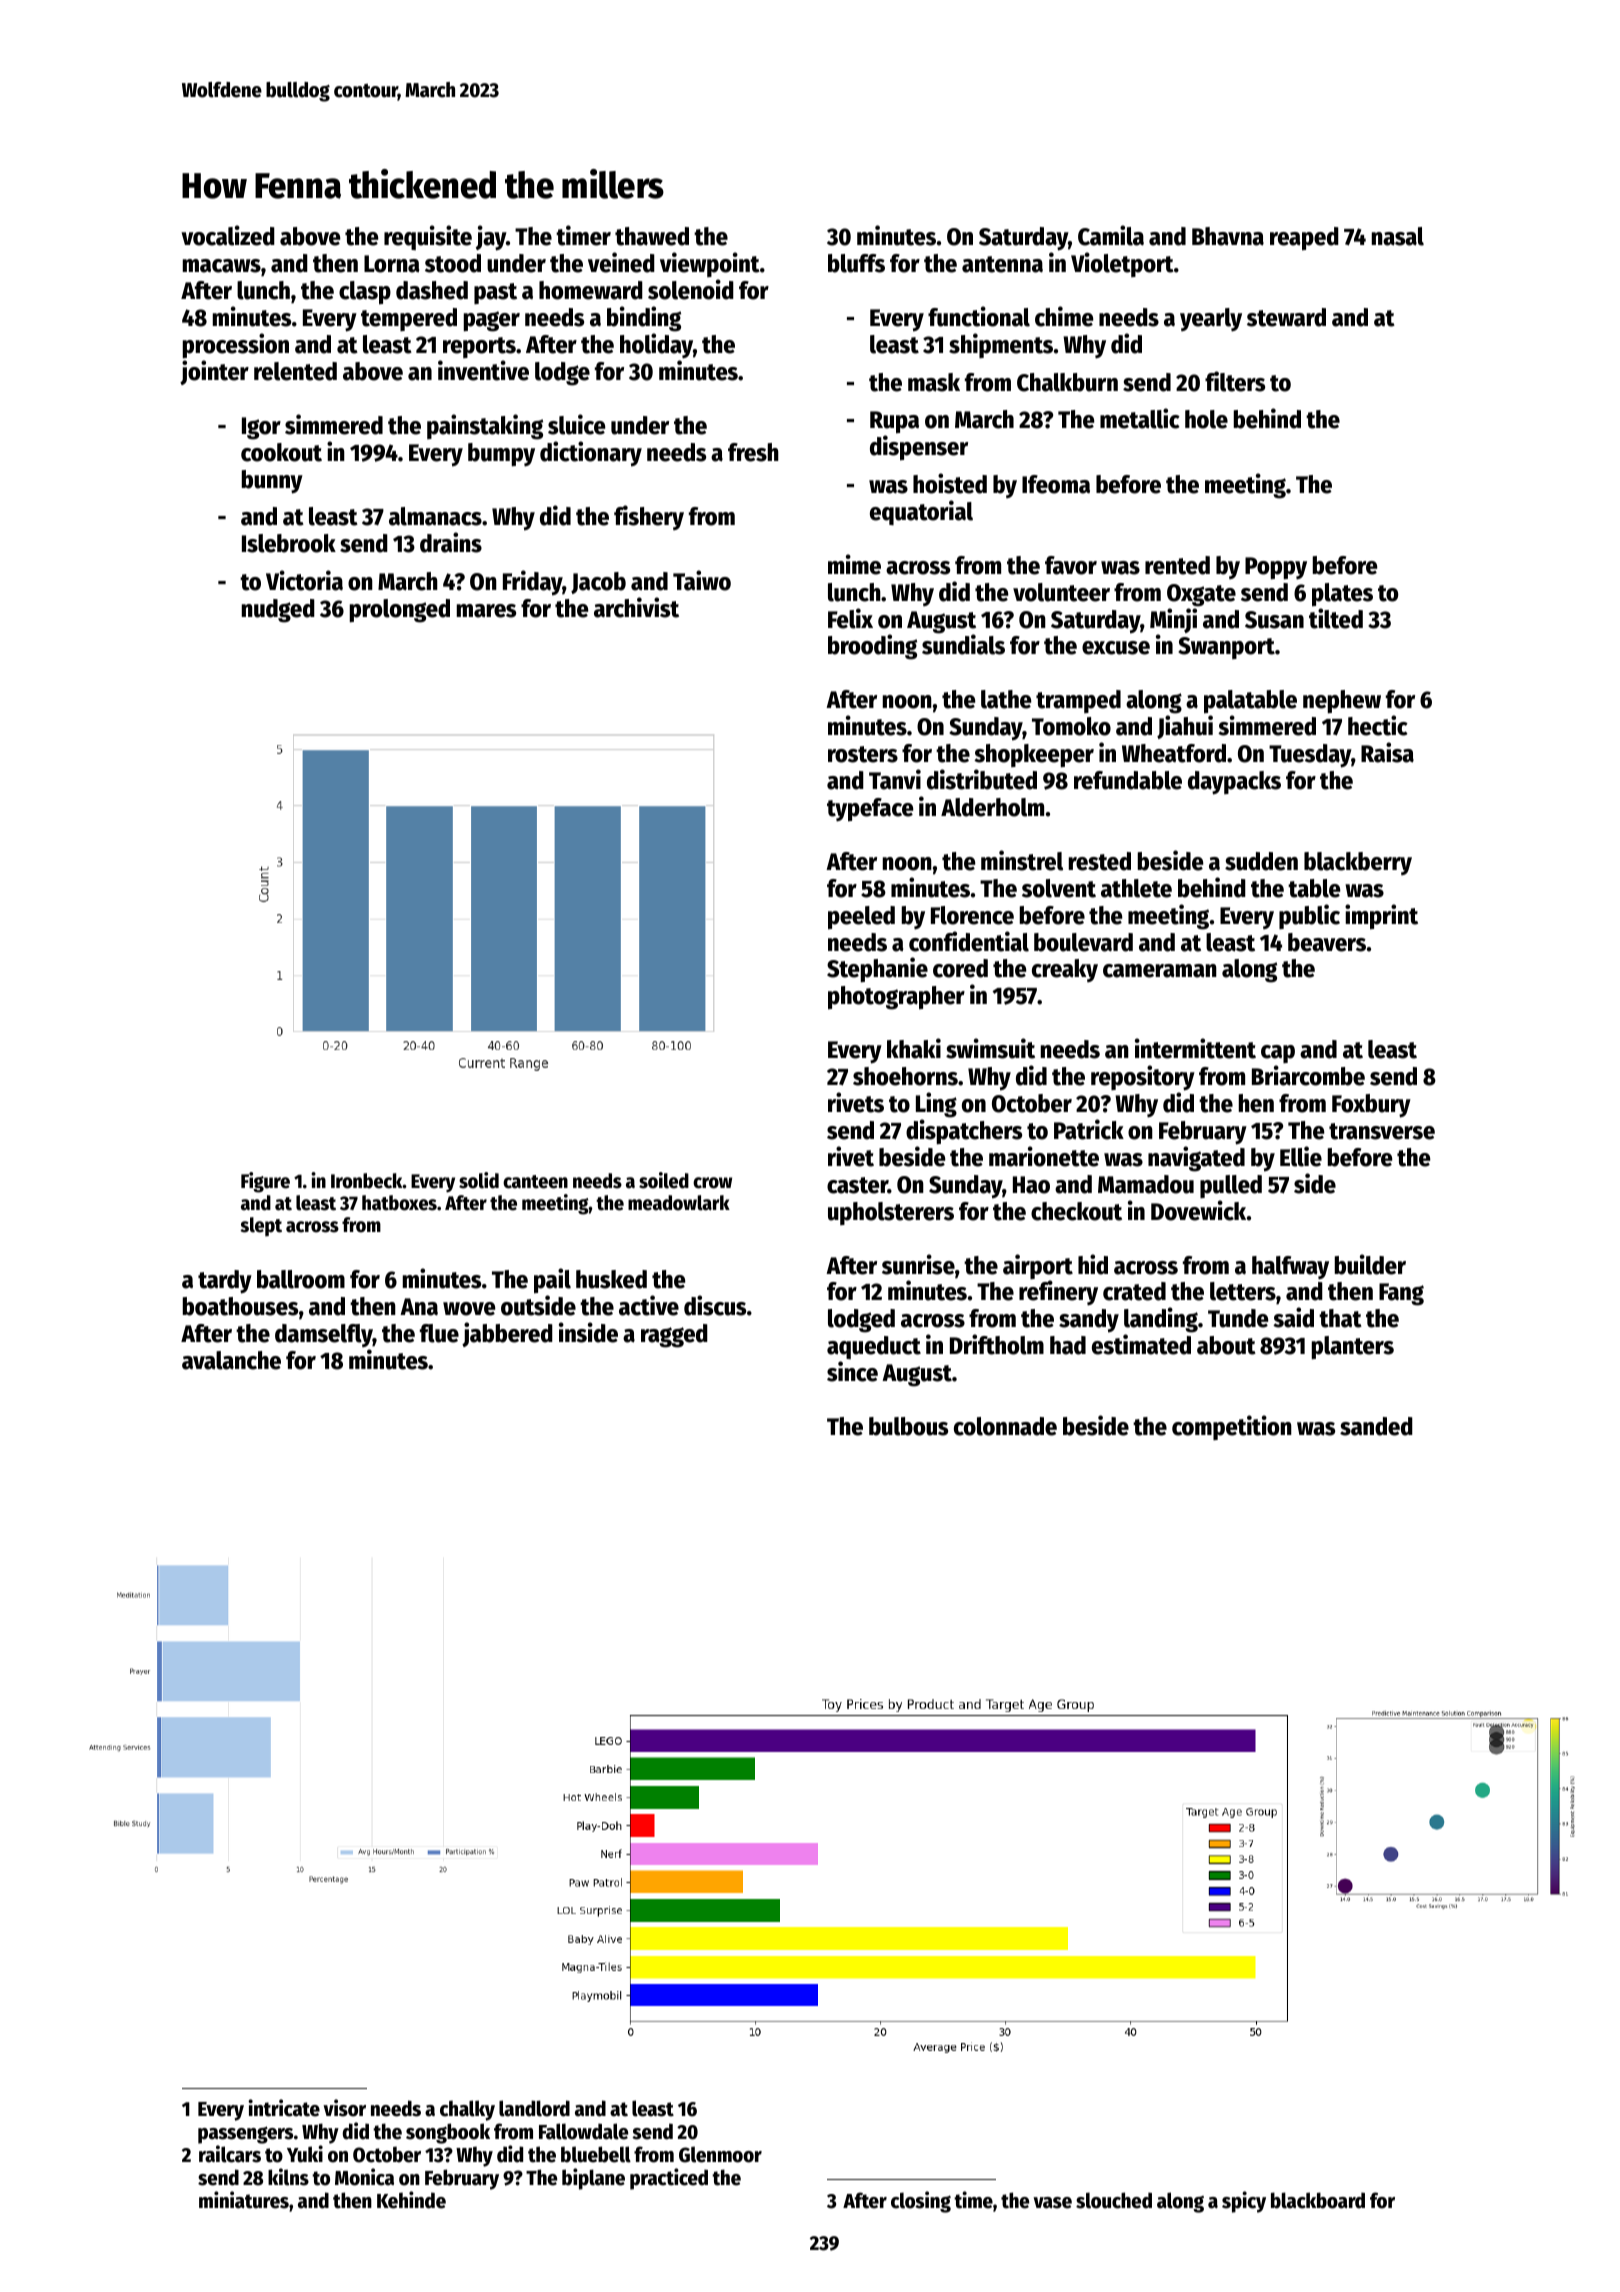  Describe the element at coordinates (1232, 1427) in the image. I see `competition` at that location.
